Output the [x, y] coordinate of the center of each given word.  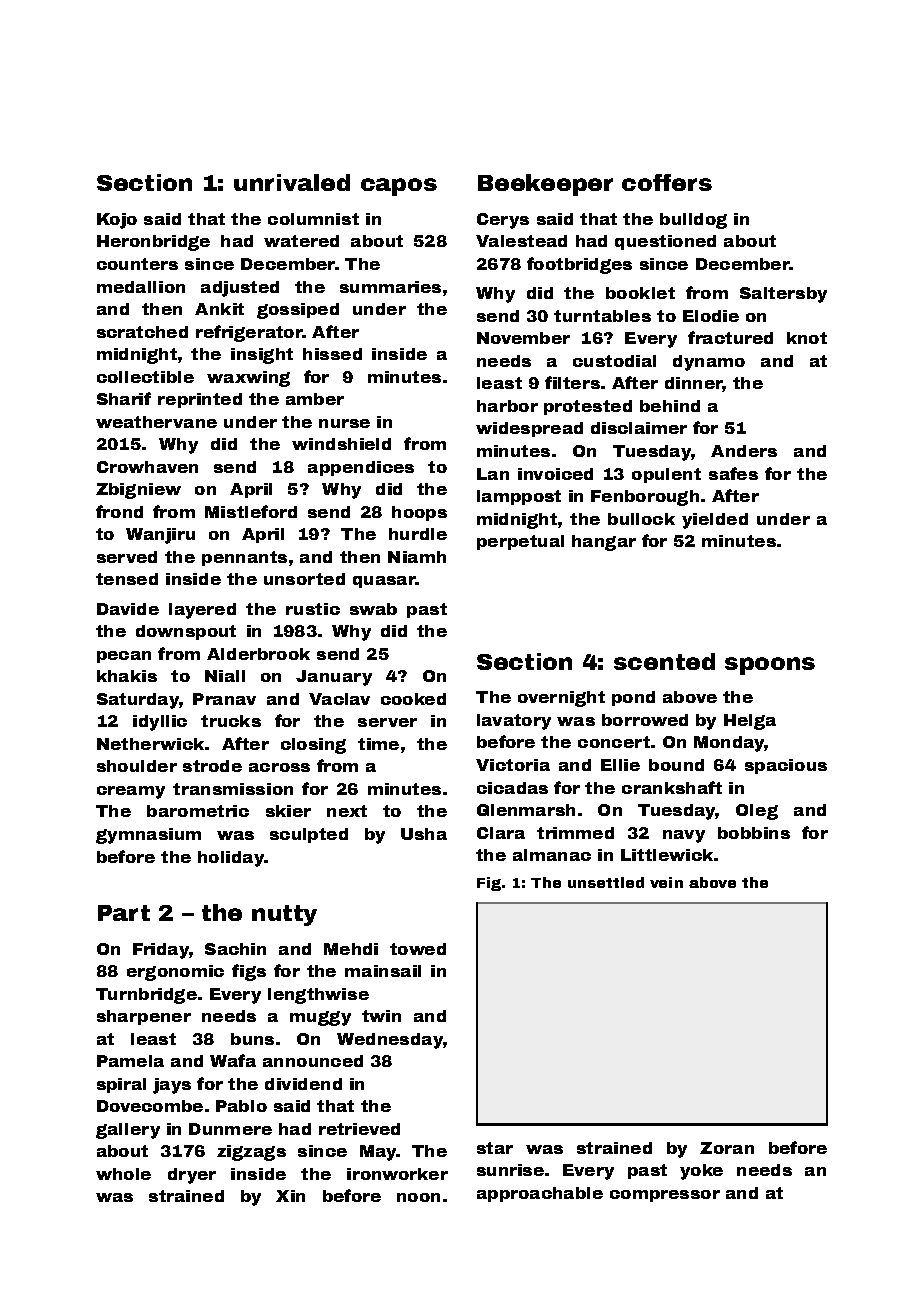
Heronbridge [153, 243]
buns [252, 1039]
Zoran [727, 1148]
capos [399, 187]
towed [418, 949]
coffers [667, 182]
